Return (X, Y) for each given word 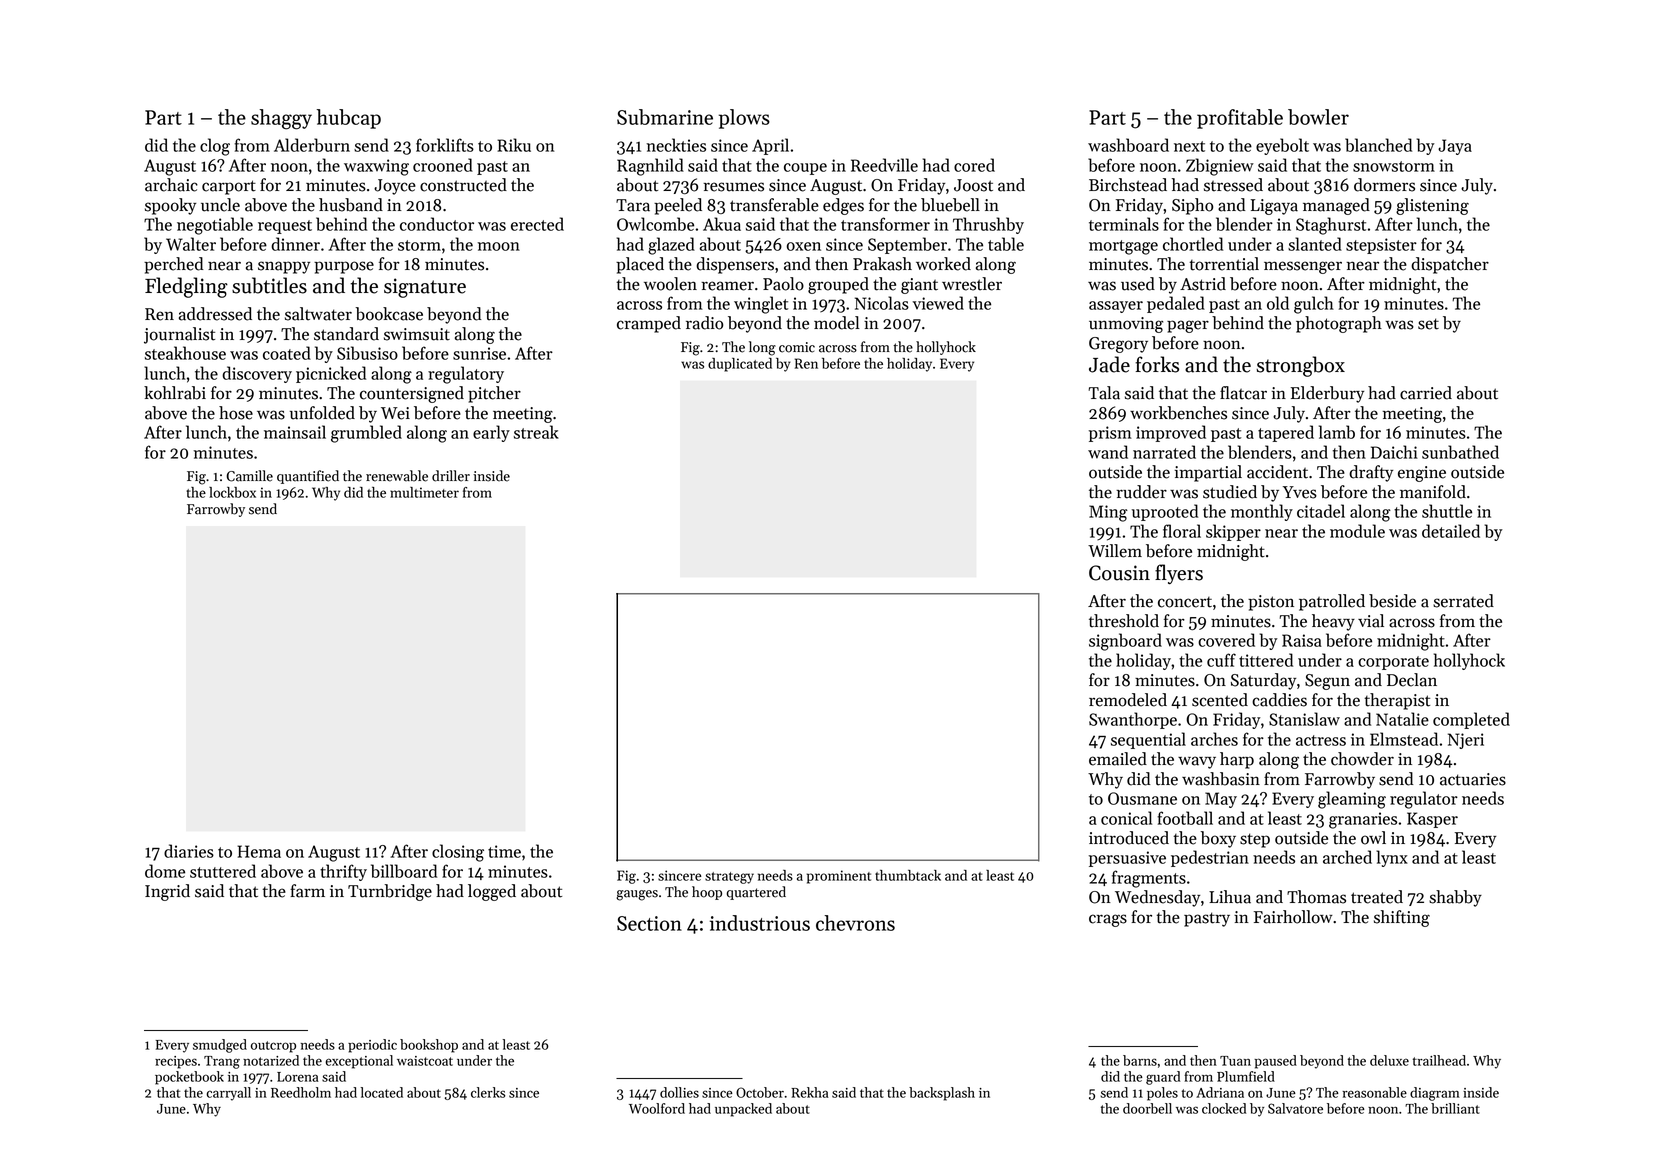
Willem (1115, 551)
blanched (1378, 145)
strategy (729, 878)
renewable (397, 476)
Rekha (810, 1092)
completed (1471, 720)
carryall (228, 1094)
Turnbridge (390, 892)
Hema (259, 851)
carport (229, 187)
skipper (1233, 532)
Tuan (1235, 1061)
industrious (760, 923)
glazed (671, 246)
